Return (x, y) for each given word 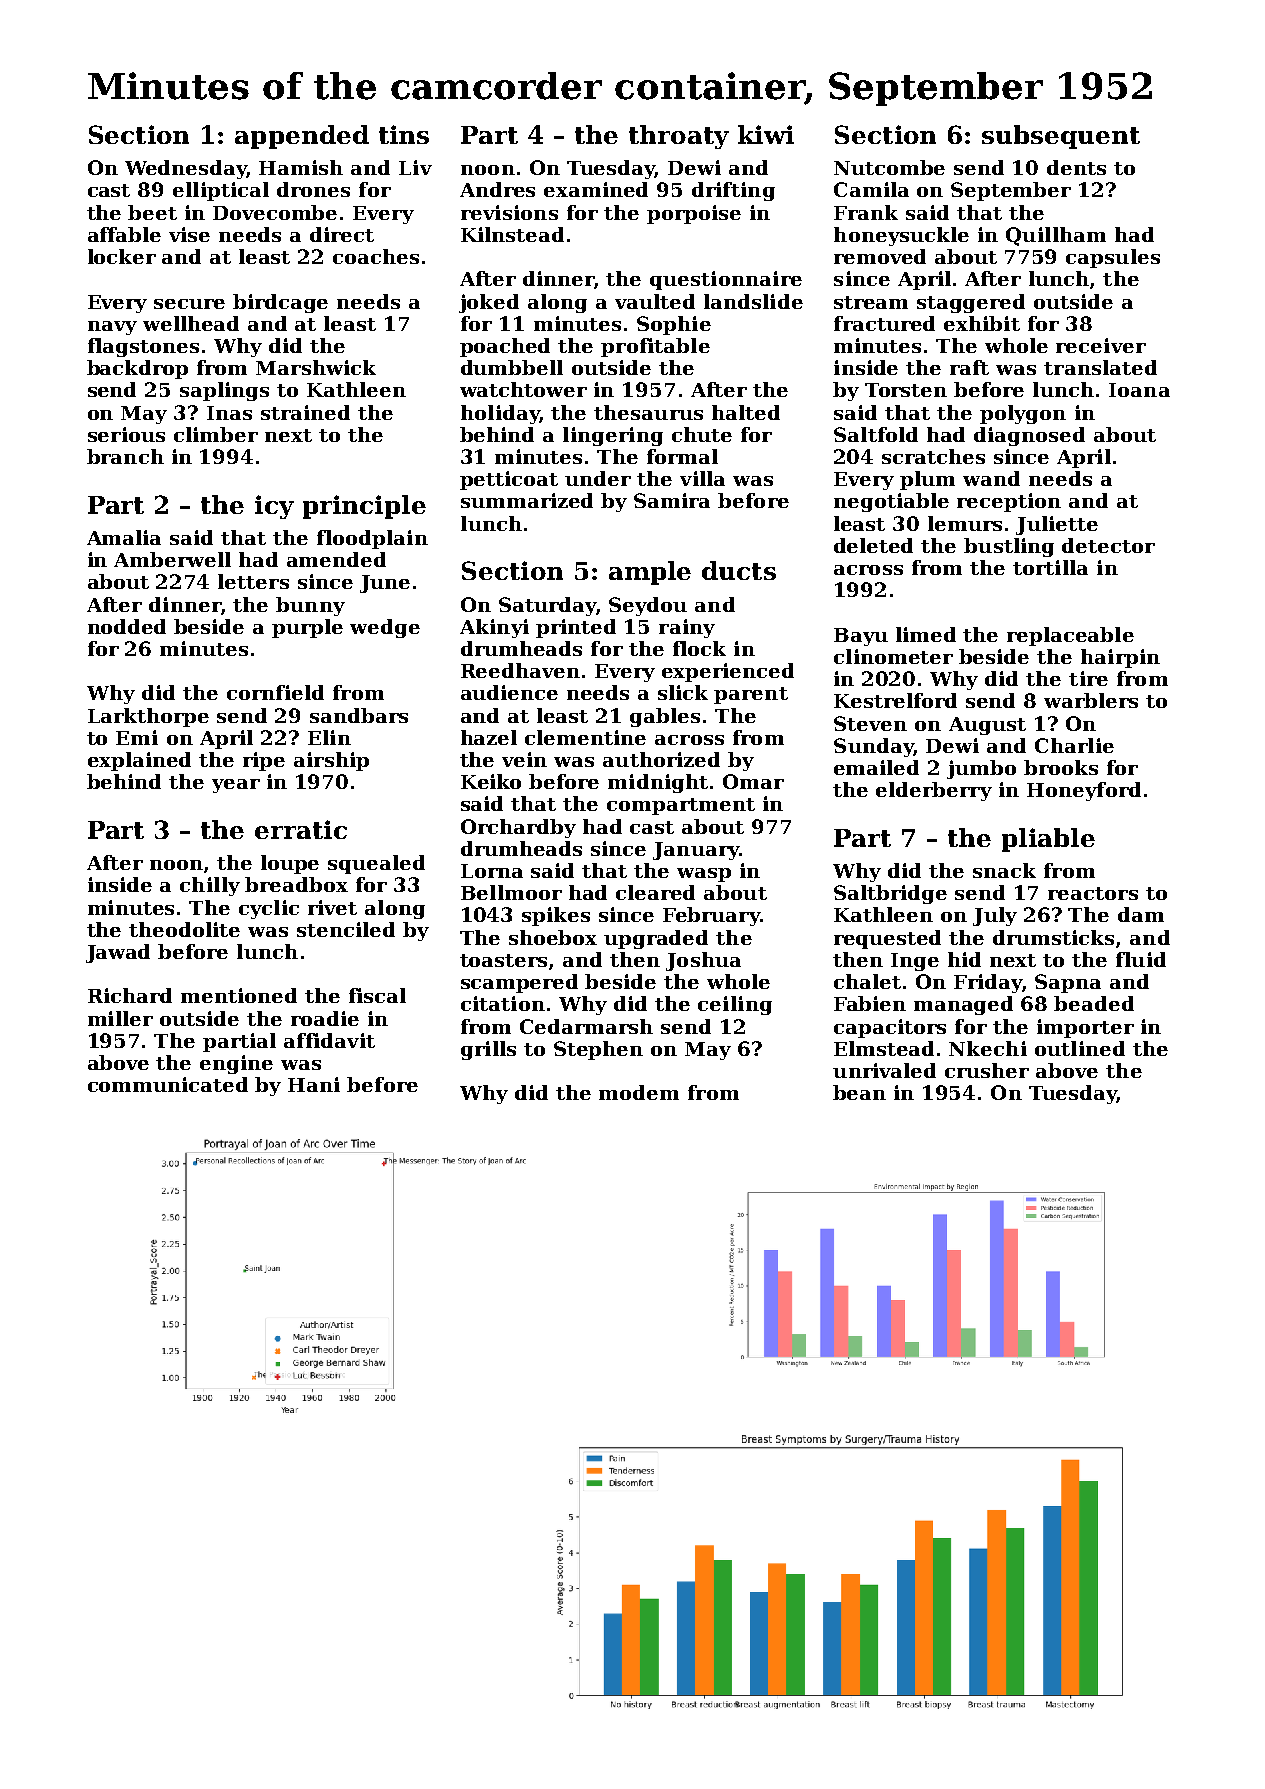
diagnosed (1029, 436)
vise (189, 234)
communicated (168, 1084)
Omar (753, 781)
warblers (1091, 700)
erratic (301, 829)
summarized (527, 500)
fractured (884, 323)
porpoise (694, 214)
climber (216, 434)
